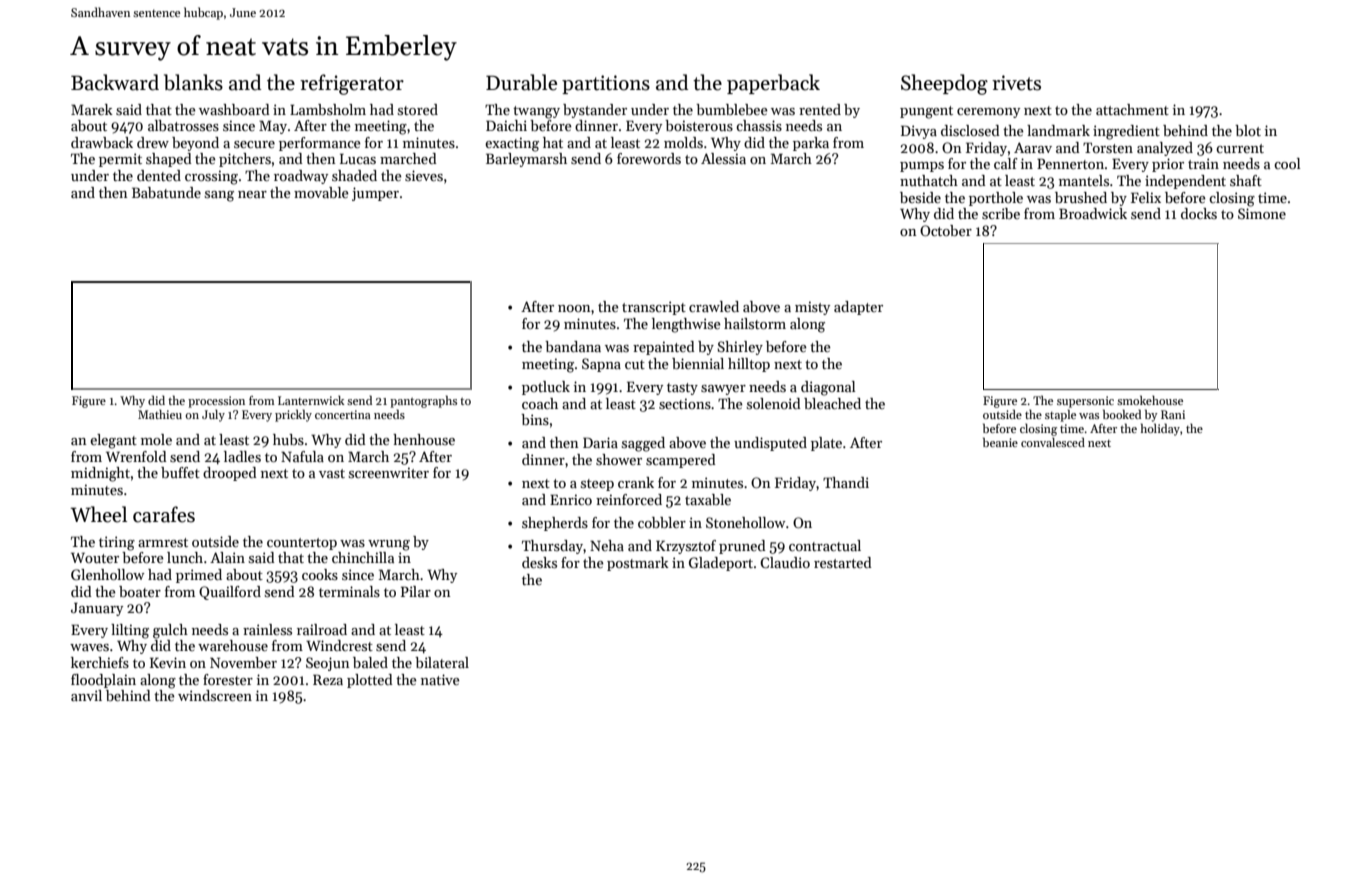  What do you see at coordinates (1150, 400) in the screenshot?
I see `smokehouse` at bounding box center [1150, 400].
